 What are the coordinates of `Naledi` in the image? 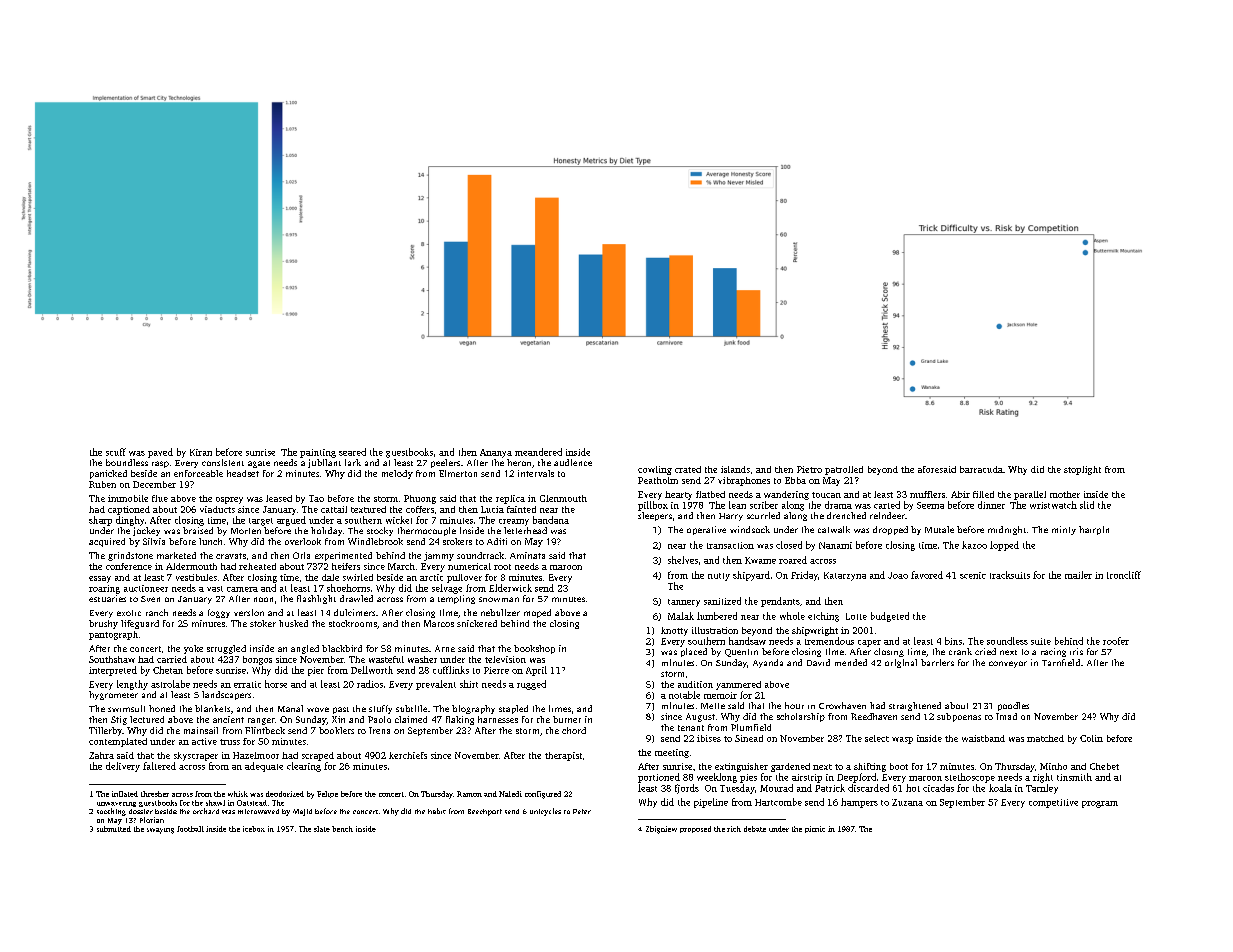 It's located at (510, 794).
